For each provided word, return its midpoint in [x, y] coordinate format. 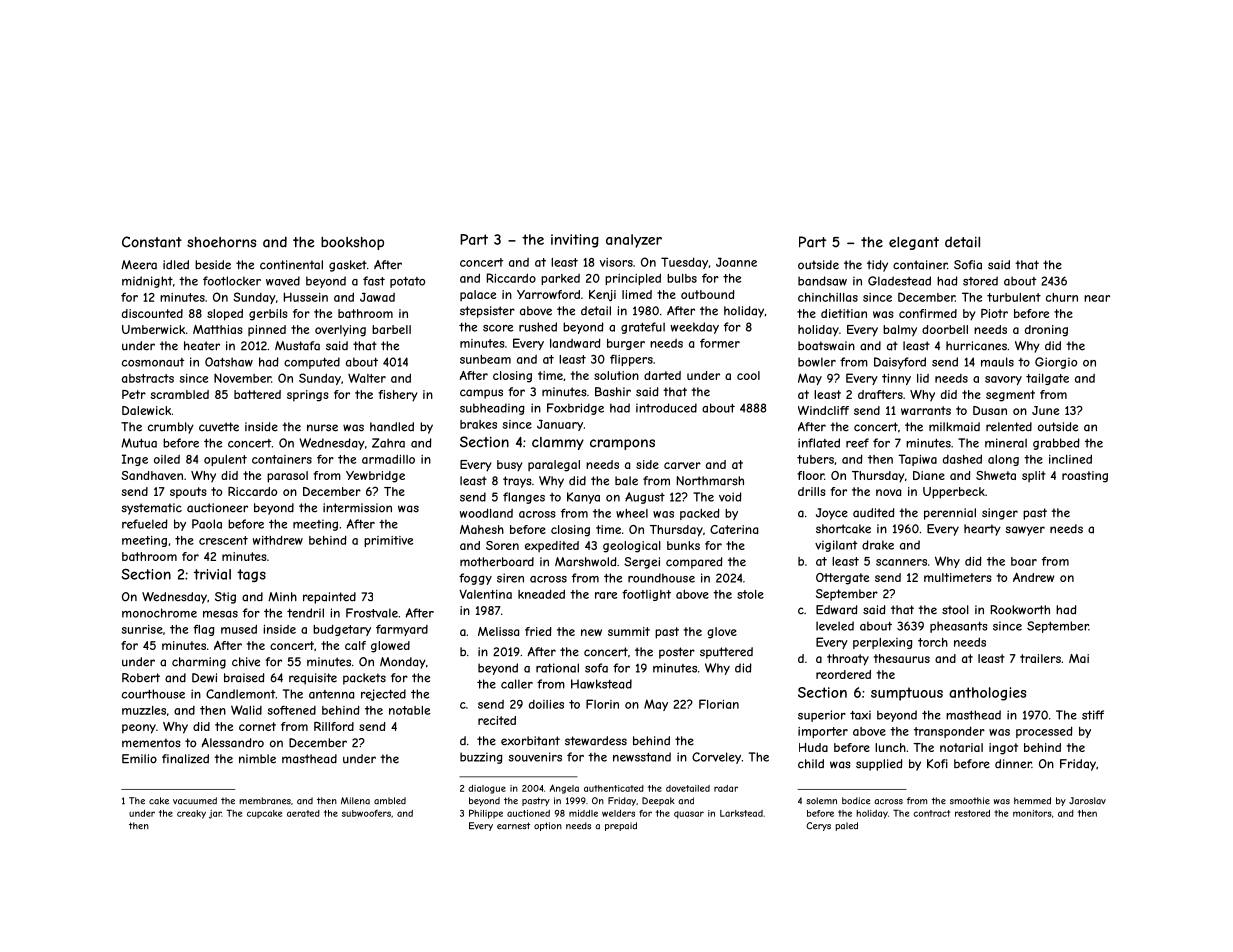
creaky [191, 814]
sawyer [1025, 531]
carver [682, 465]
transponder [949, 732]
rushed [538, 327]
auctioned [528, 813]
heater [202, 346]
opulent [225, 460]
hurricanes [976, 346]
